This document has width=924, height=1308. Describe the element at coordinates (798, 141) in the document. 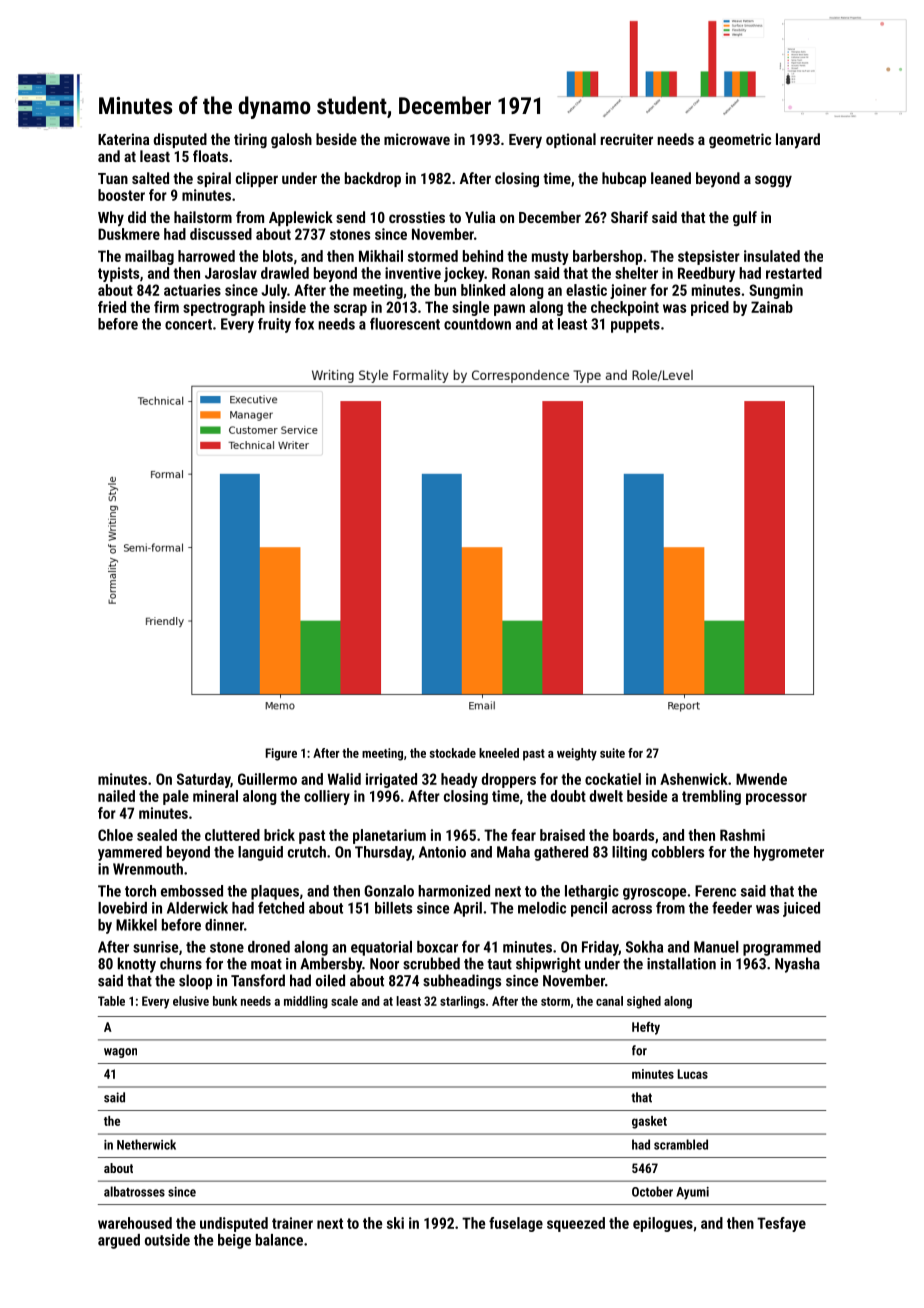

I see `lanyard` at that location.
